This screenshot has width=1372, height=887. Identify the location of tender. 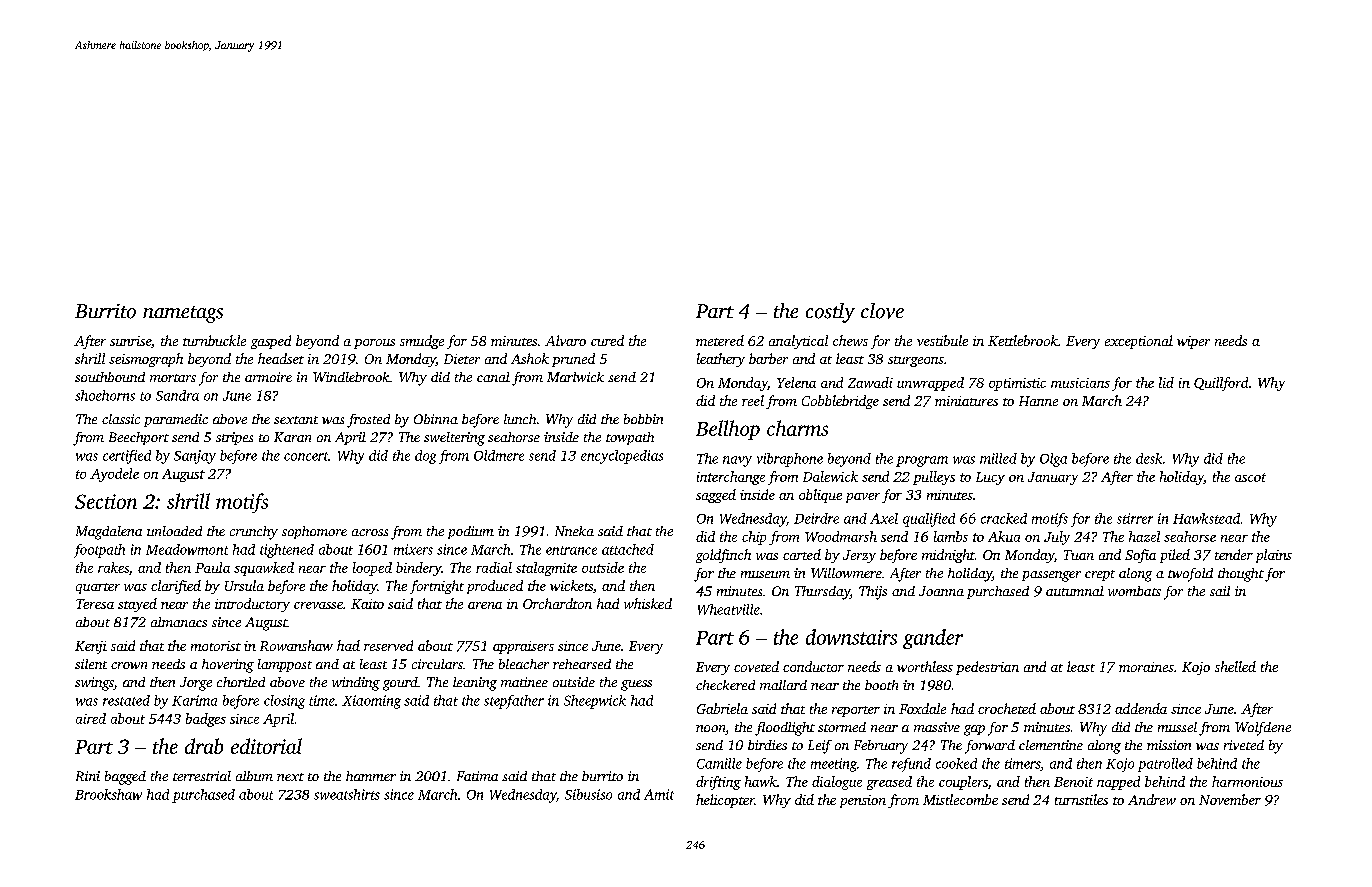
(1234, 554).
